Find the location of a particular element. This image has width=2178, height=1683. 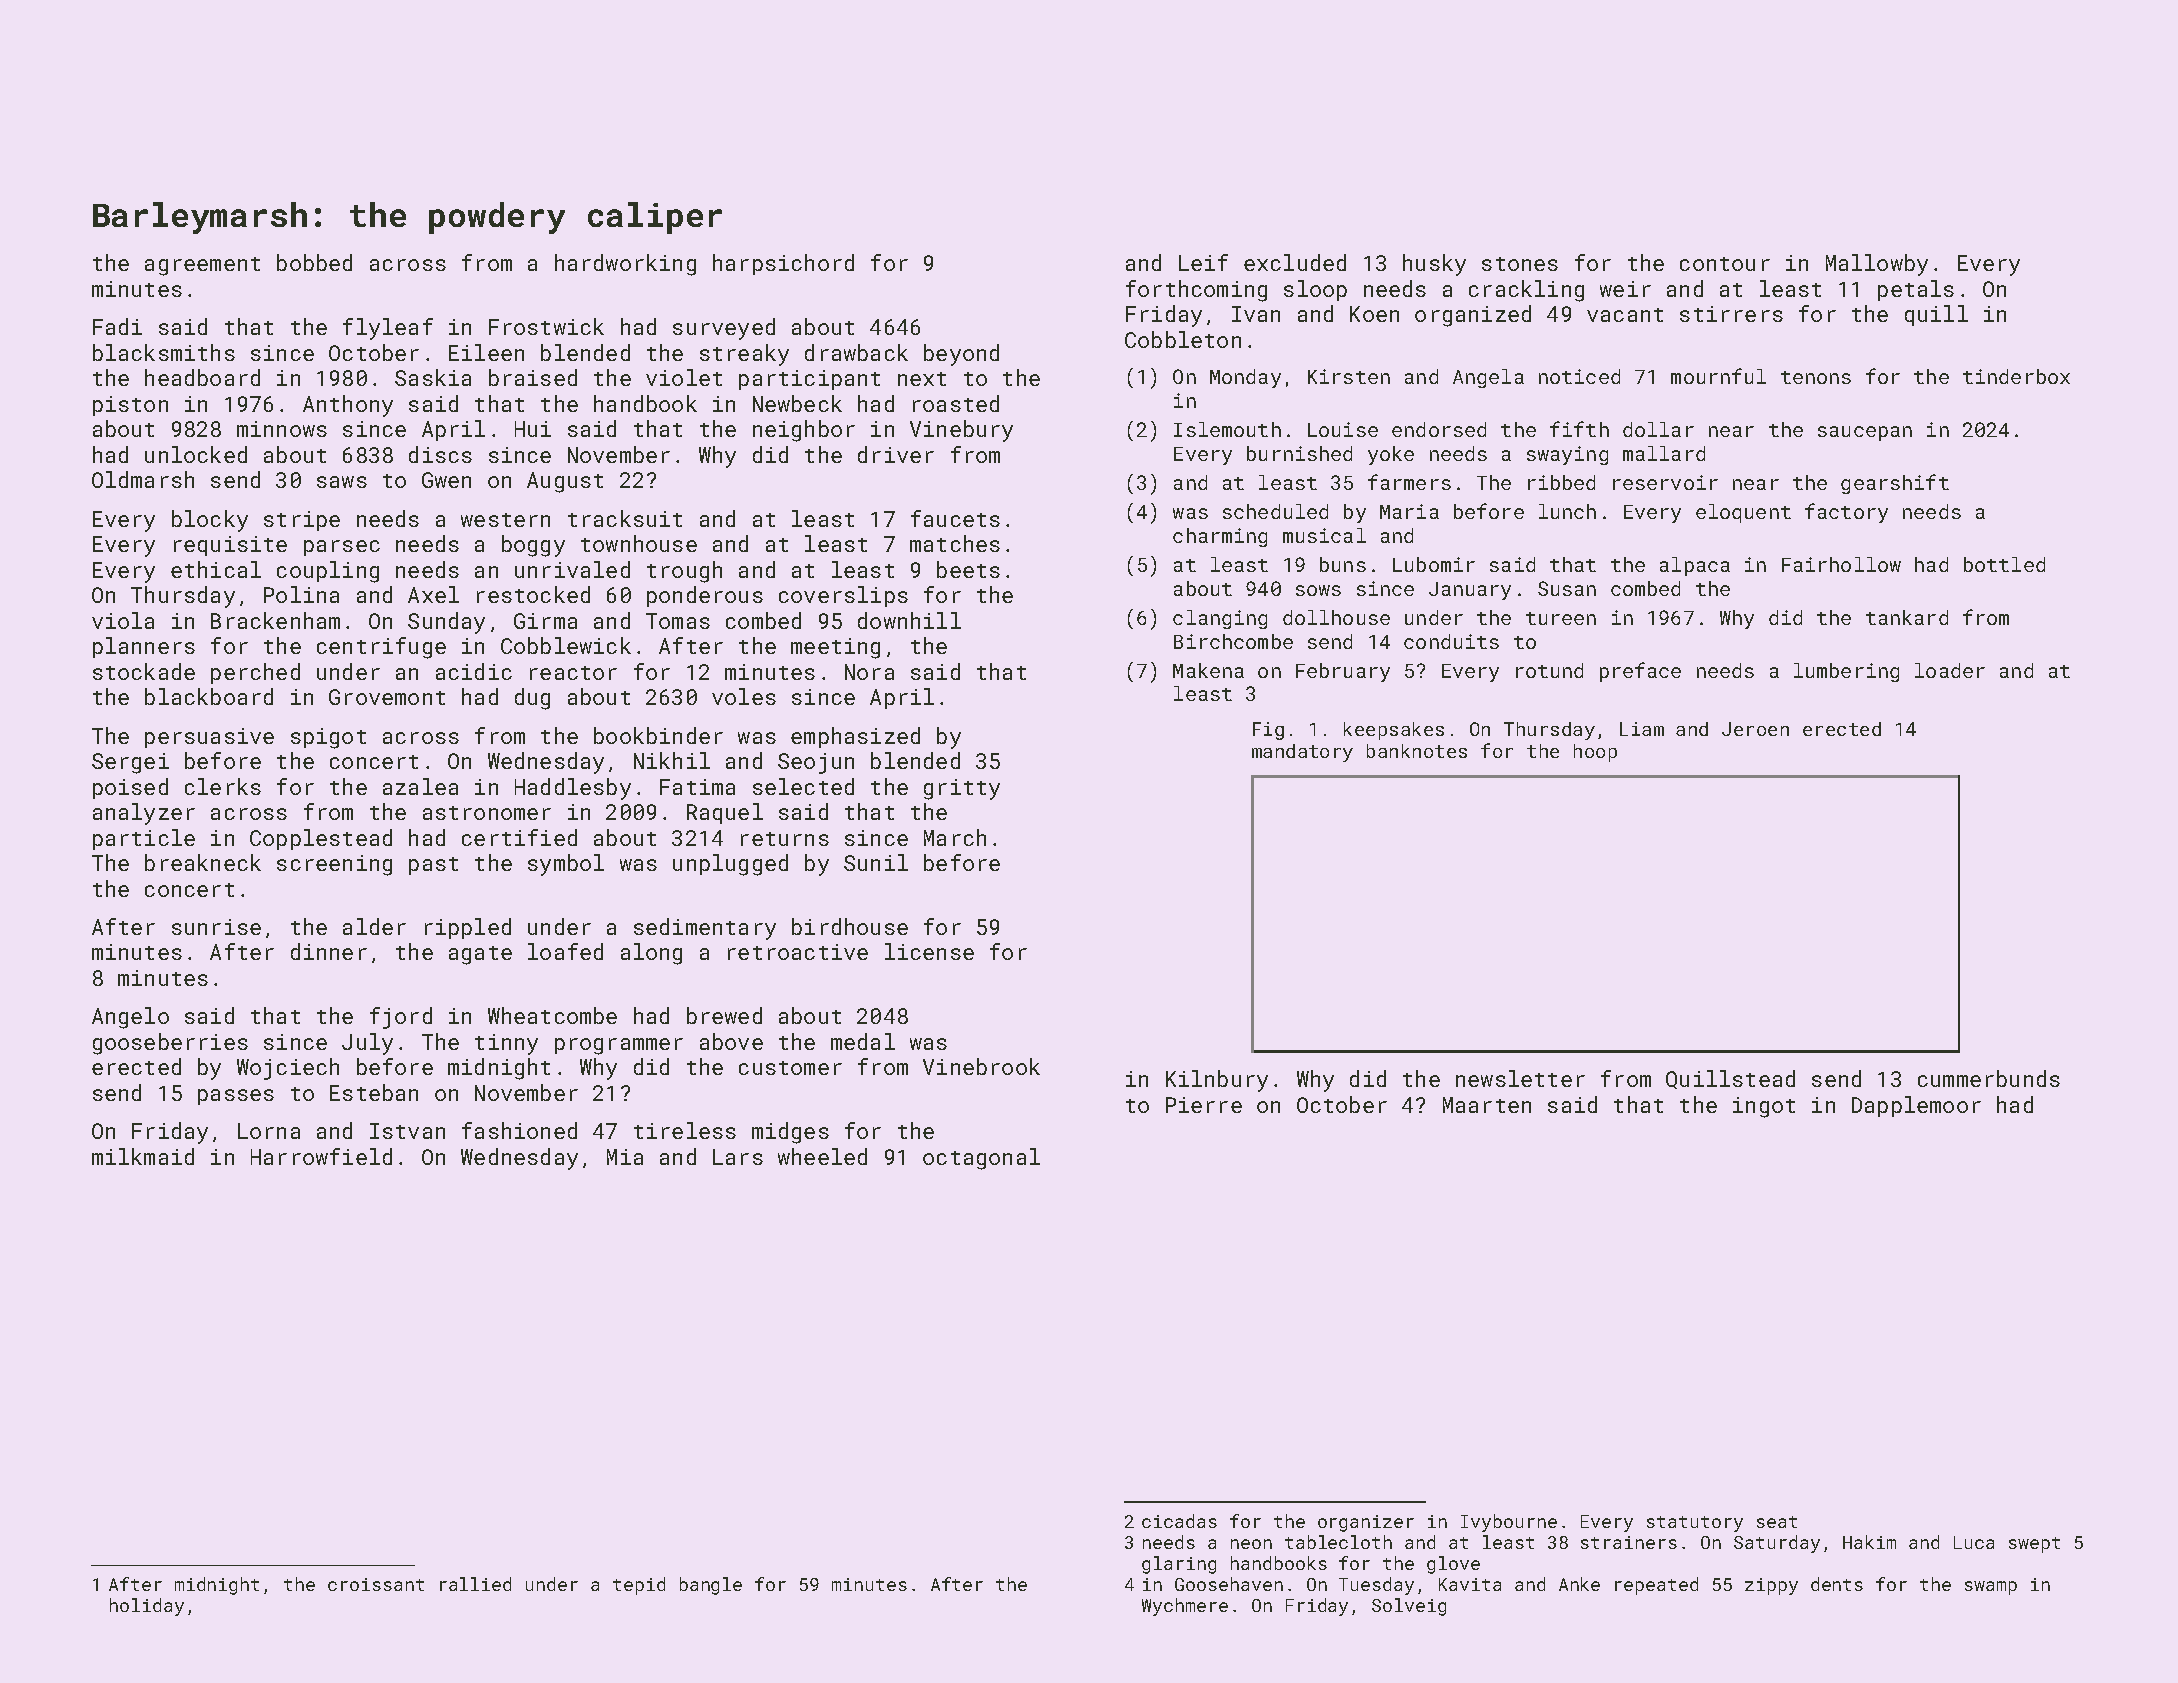

Wheatcombe is located at coordinates (552, 1015).
